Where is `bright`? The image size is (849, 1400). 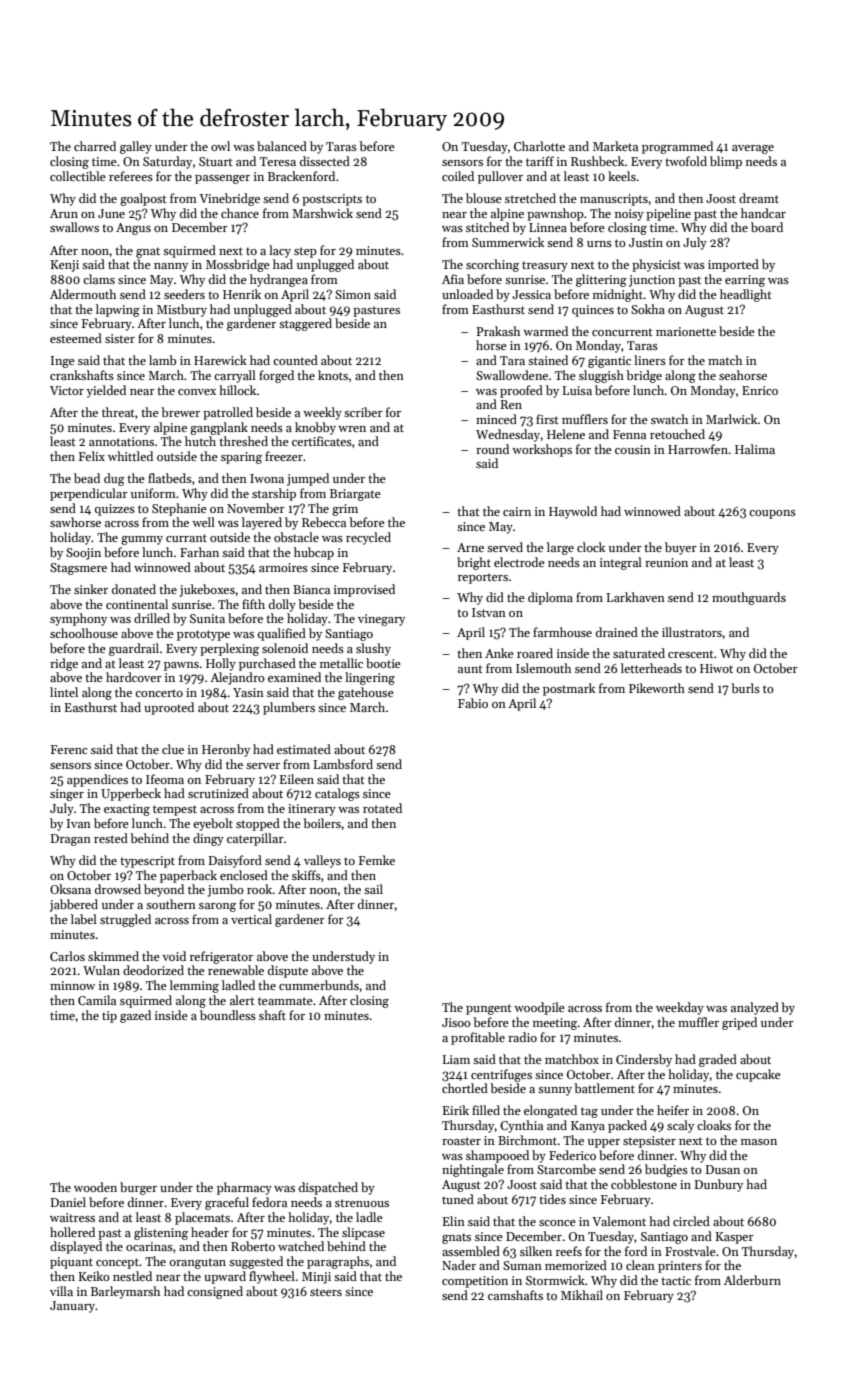 bright is located at coordinates (474, 563).
